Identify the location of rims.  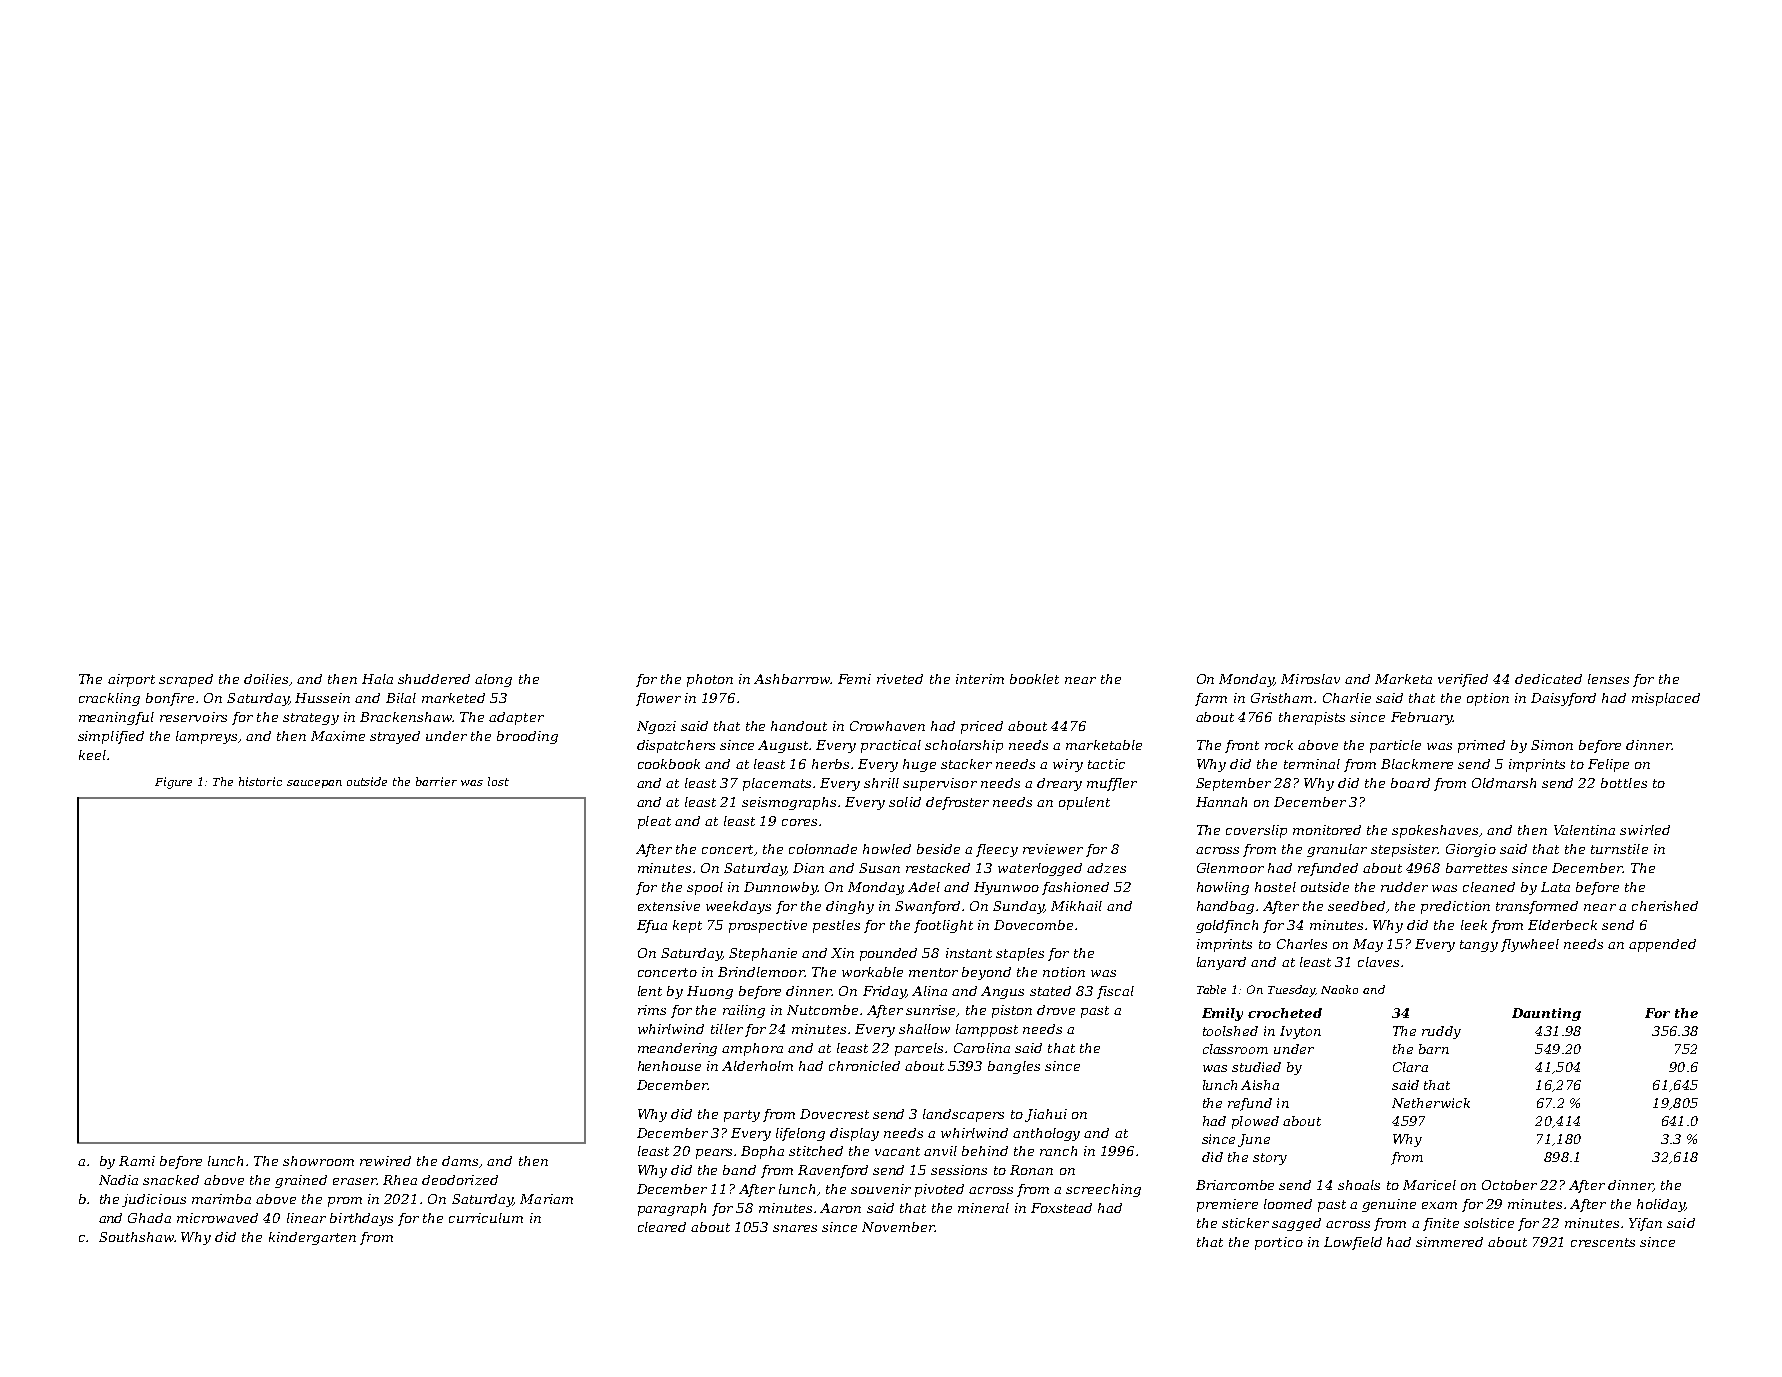
(652, 1010).
